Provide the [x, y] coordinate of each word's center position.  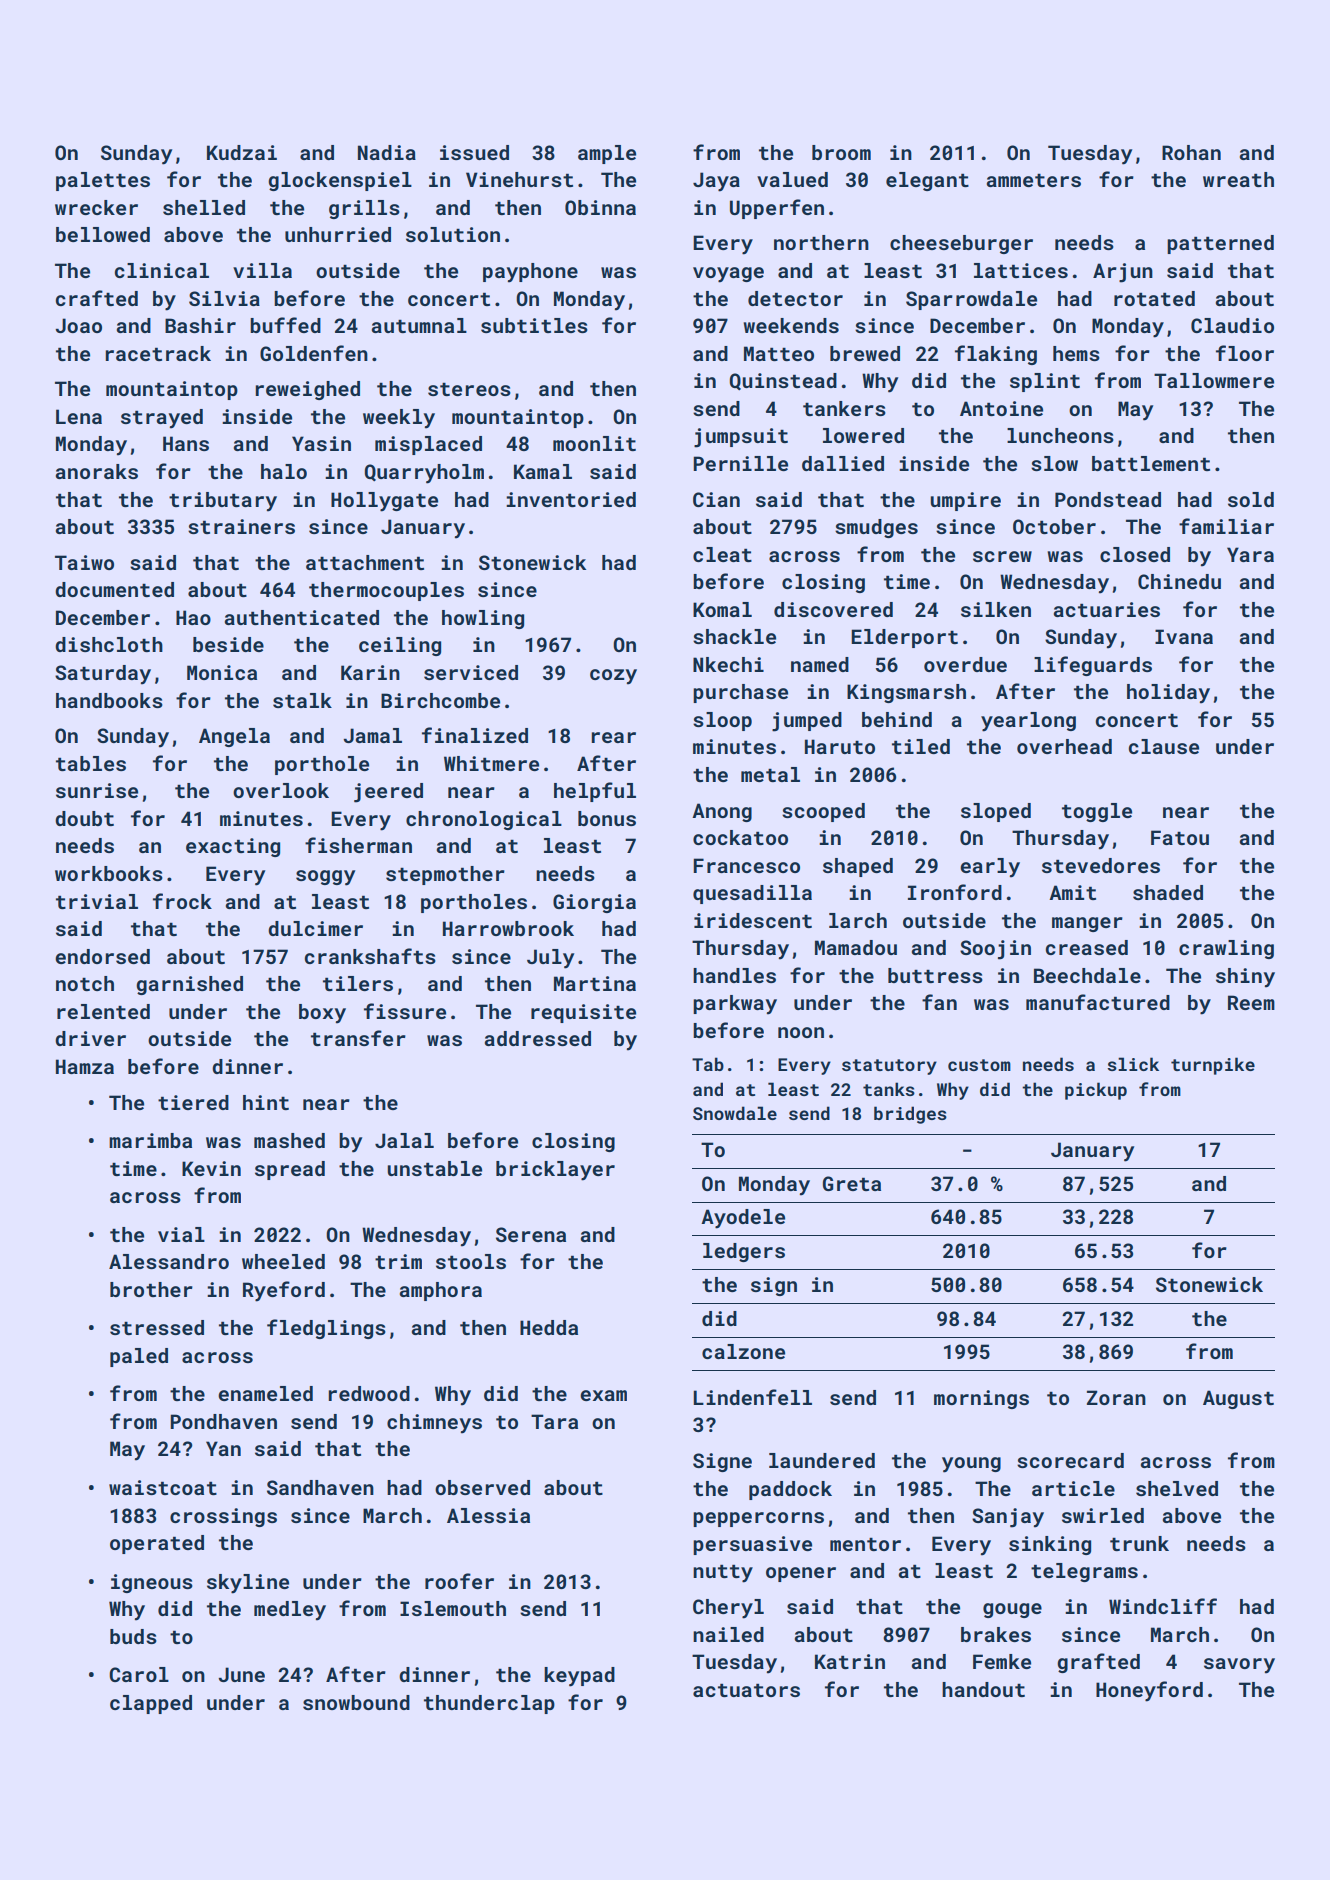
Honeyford [1149, 1691]
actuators [746, 1690]
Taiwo [84, 562]
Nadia [387, 152]
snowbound [356, 1702]
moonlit [594, 443]
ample [607, 154]
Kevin [211, 1168]
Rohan [1191, 152]
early [990, 868]
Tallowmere [1214, 380]
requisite [583, 1013]
